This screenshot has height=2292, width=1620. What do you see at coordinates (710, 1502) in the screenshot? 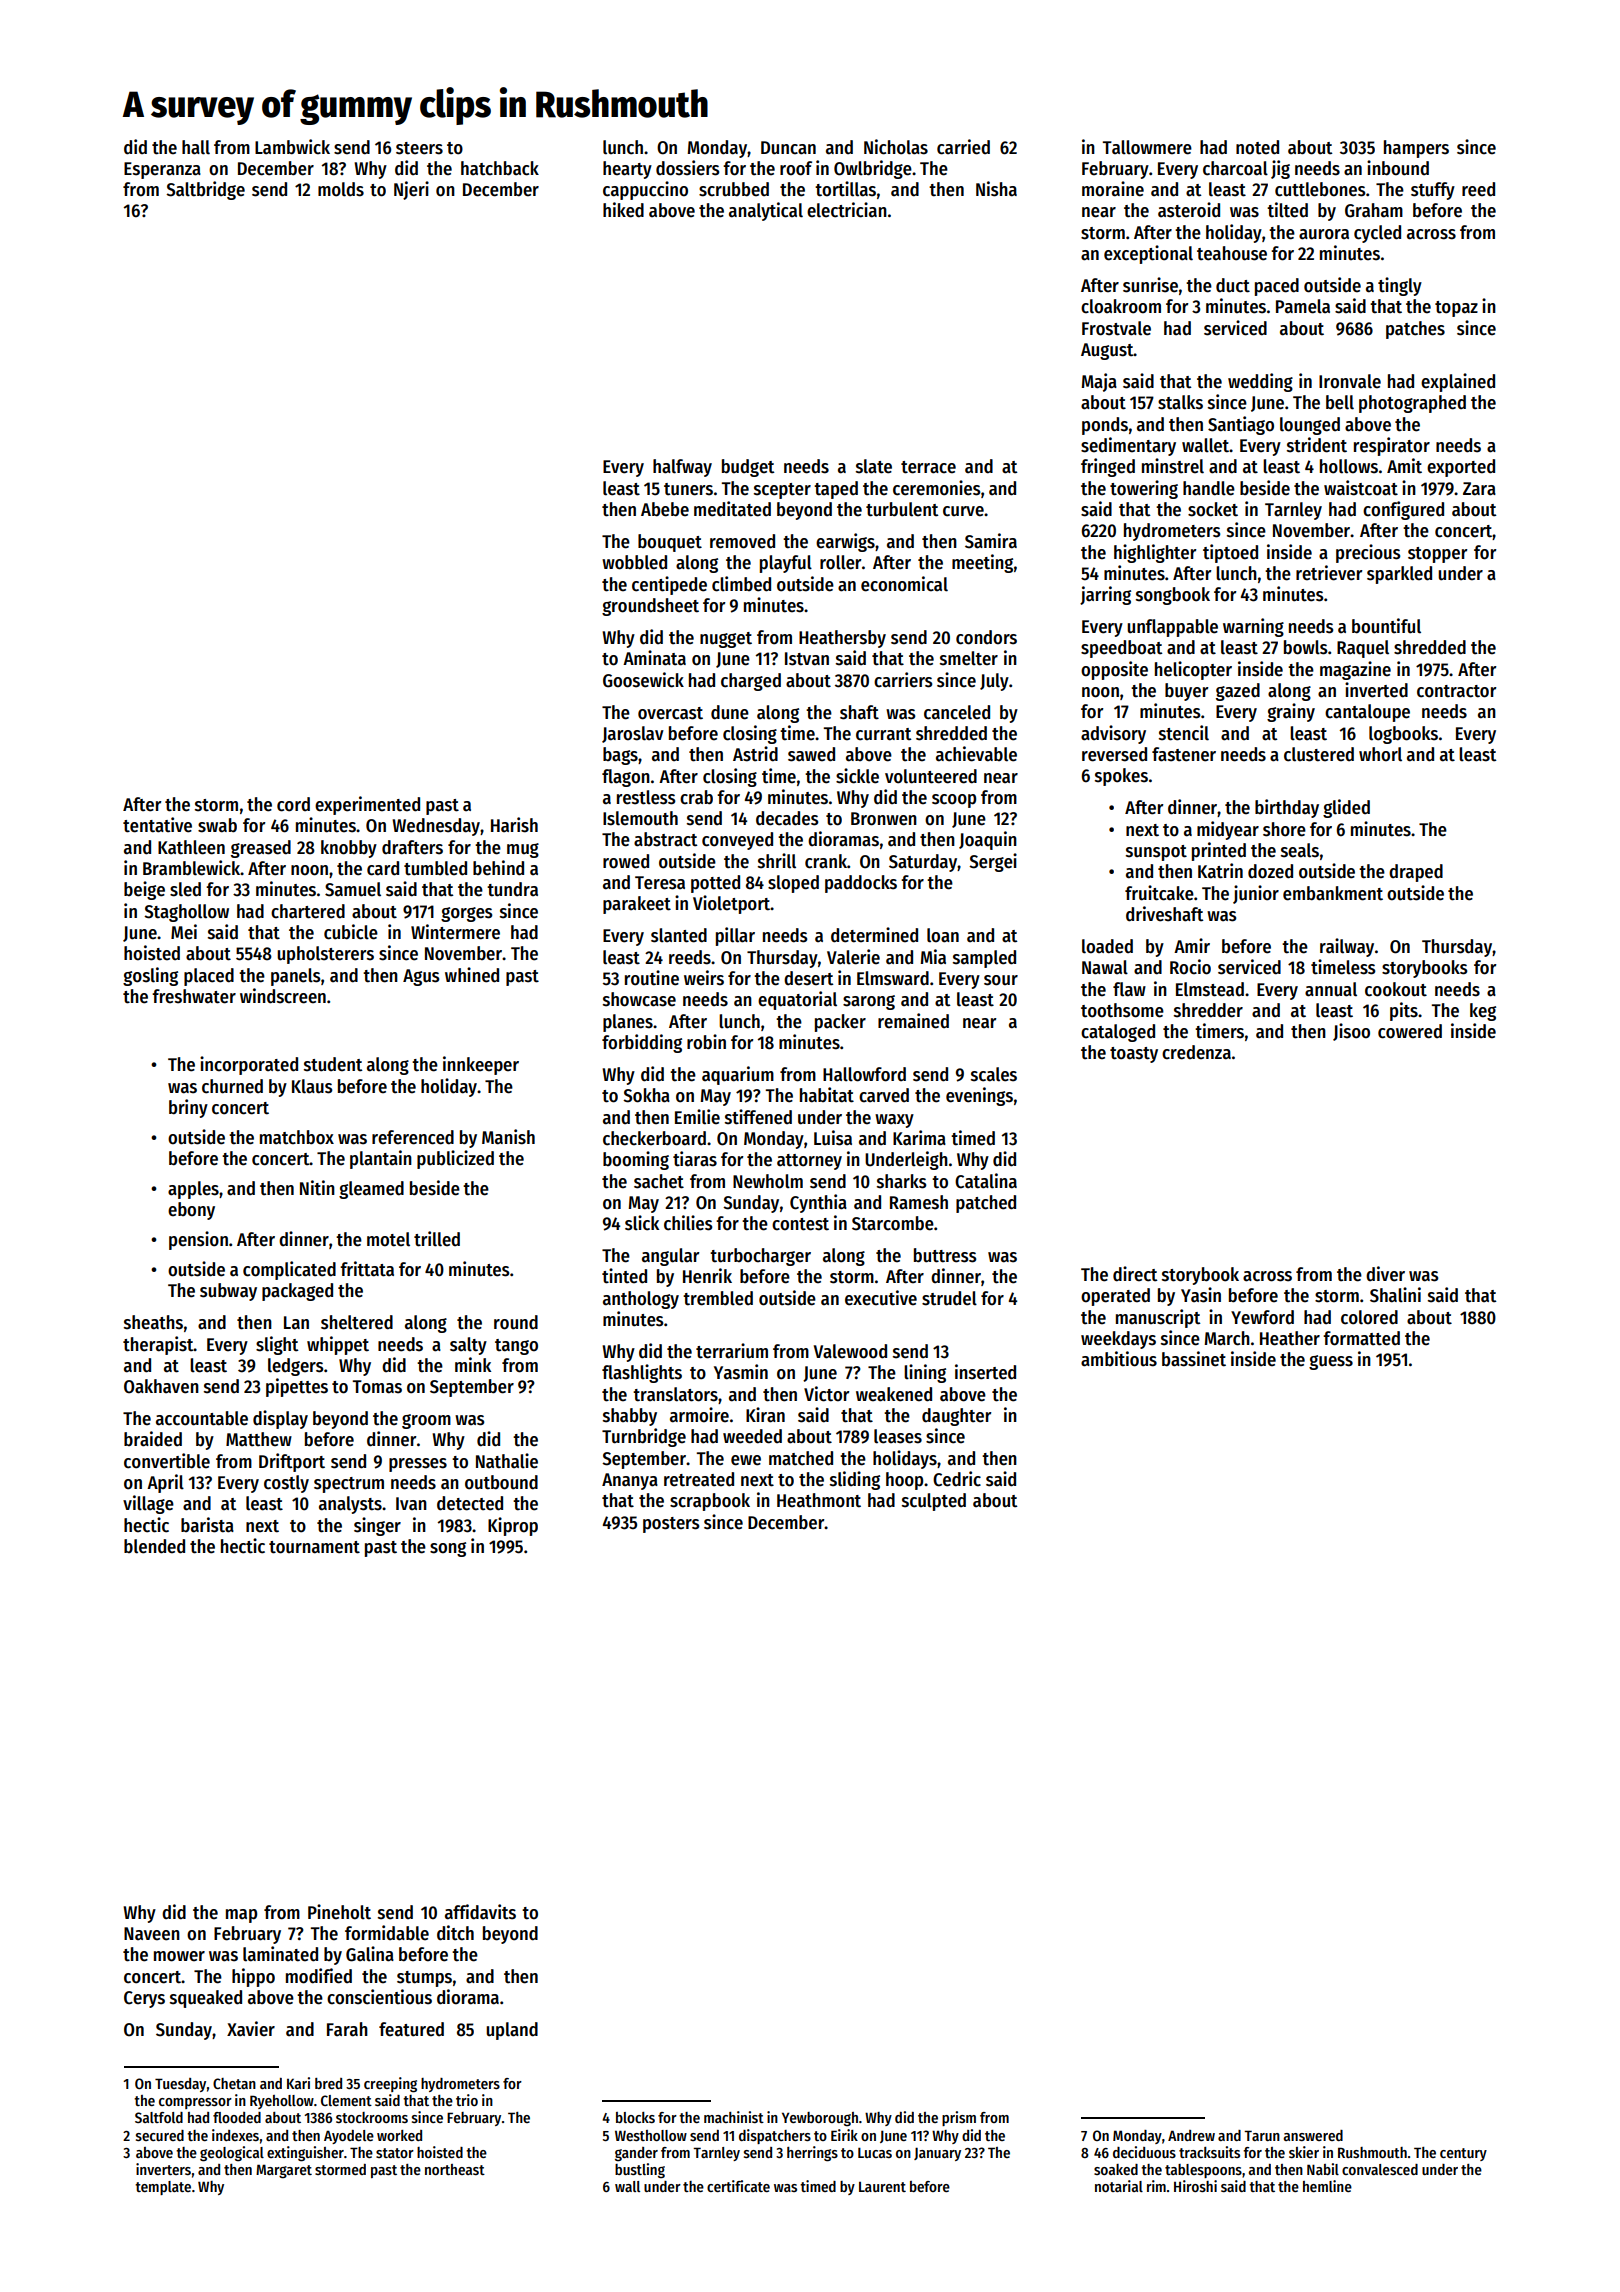
I see `scrapbook` at bounding box center [710, 1502].
